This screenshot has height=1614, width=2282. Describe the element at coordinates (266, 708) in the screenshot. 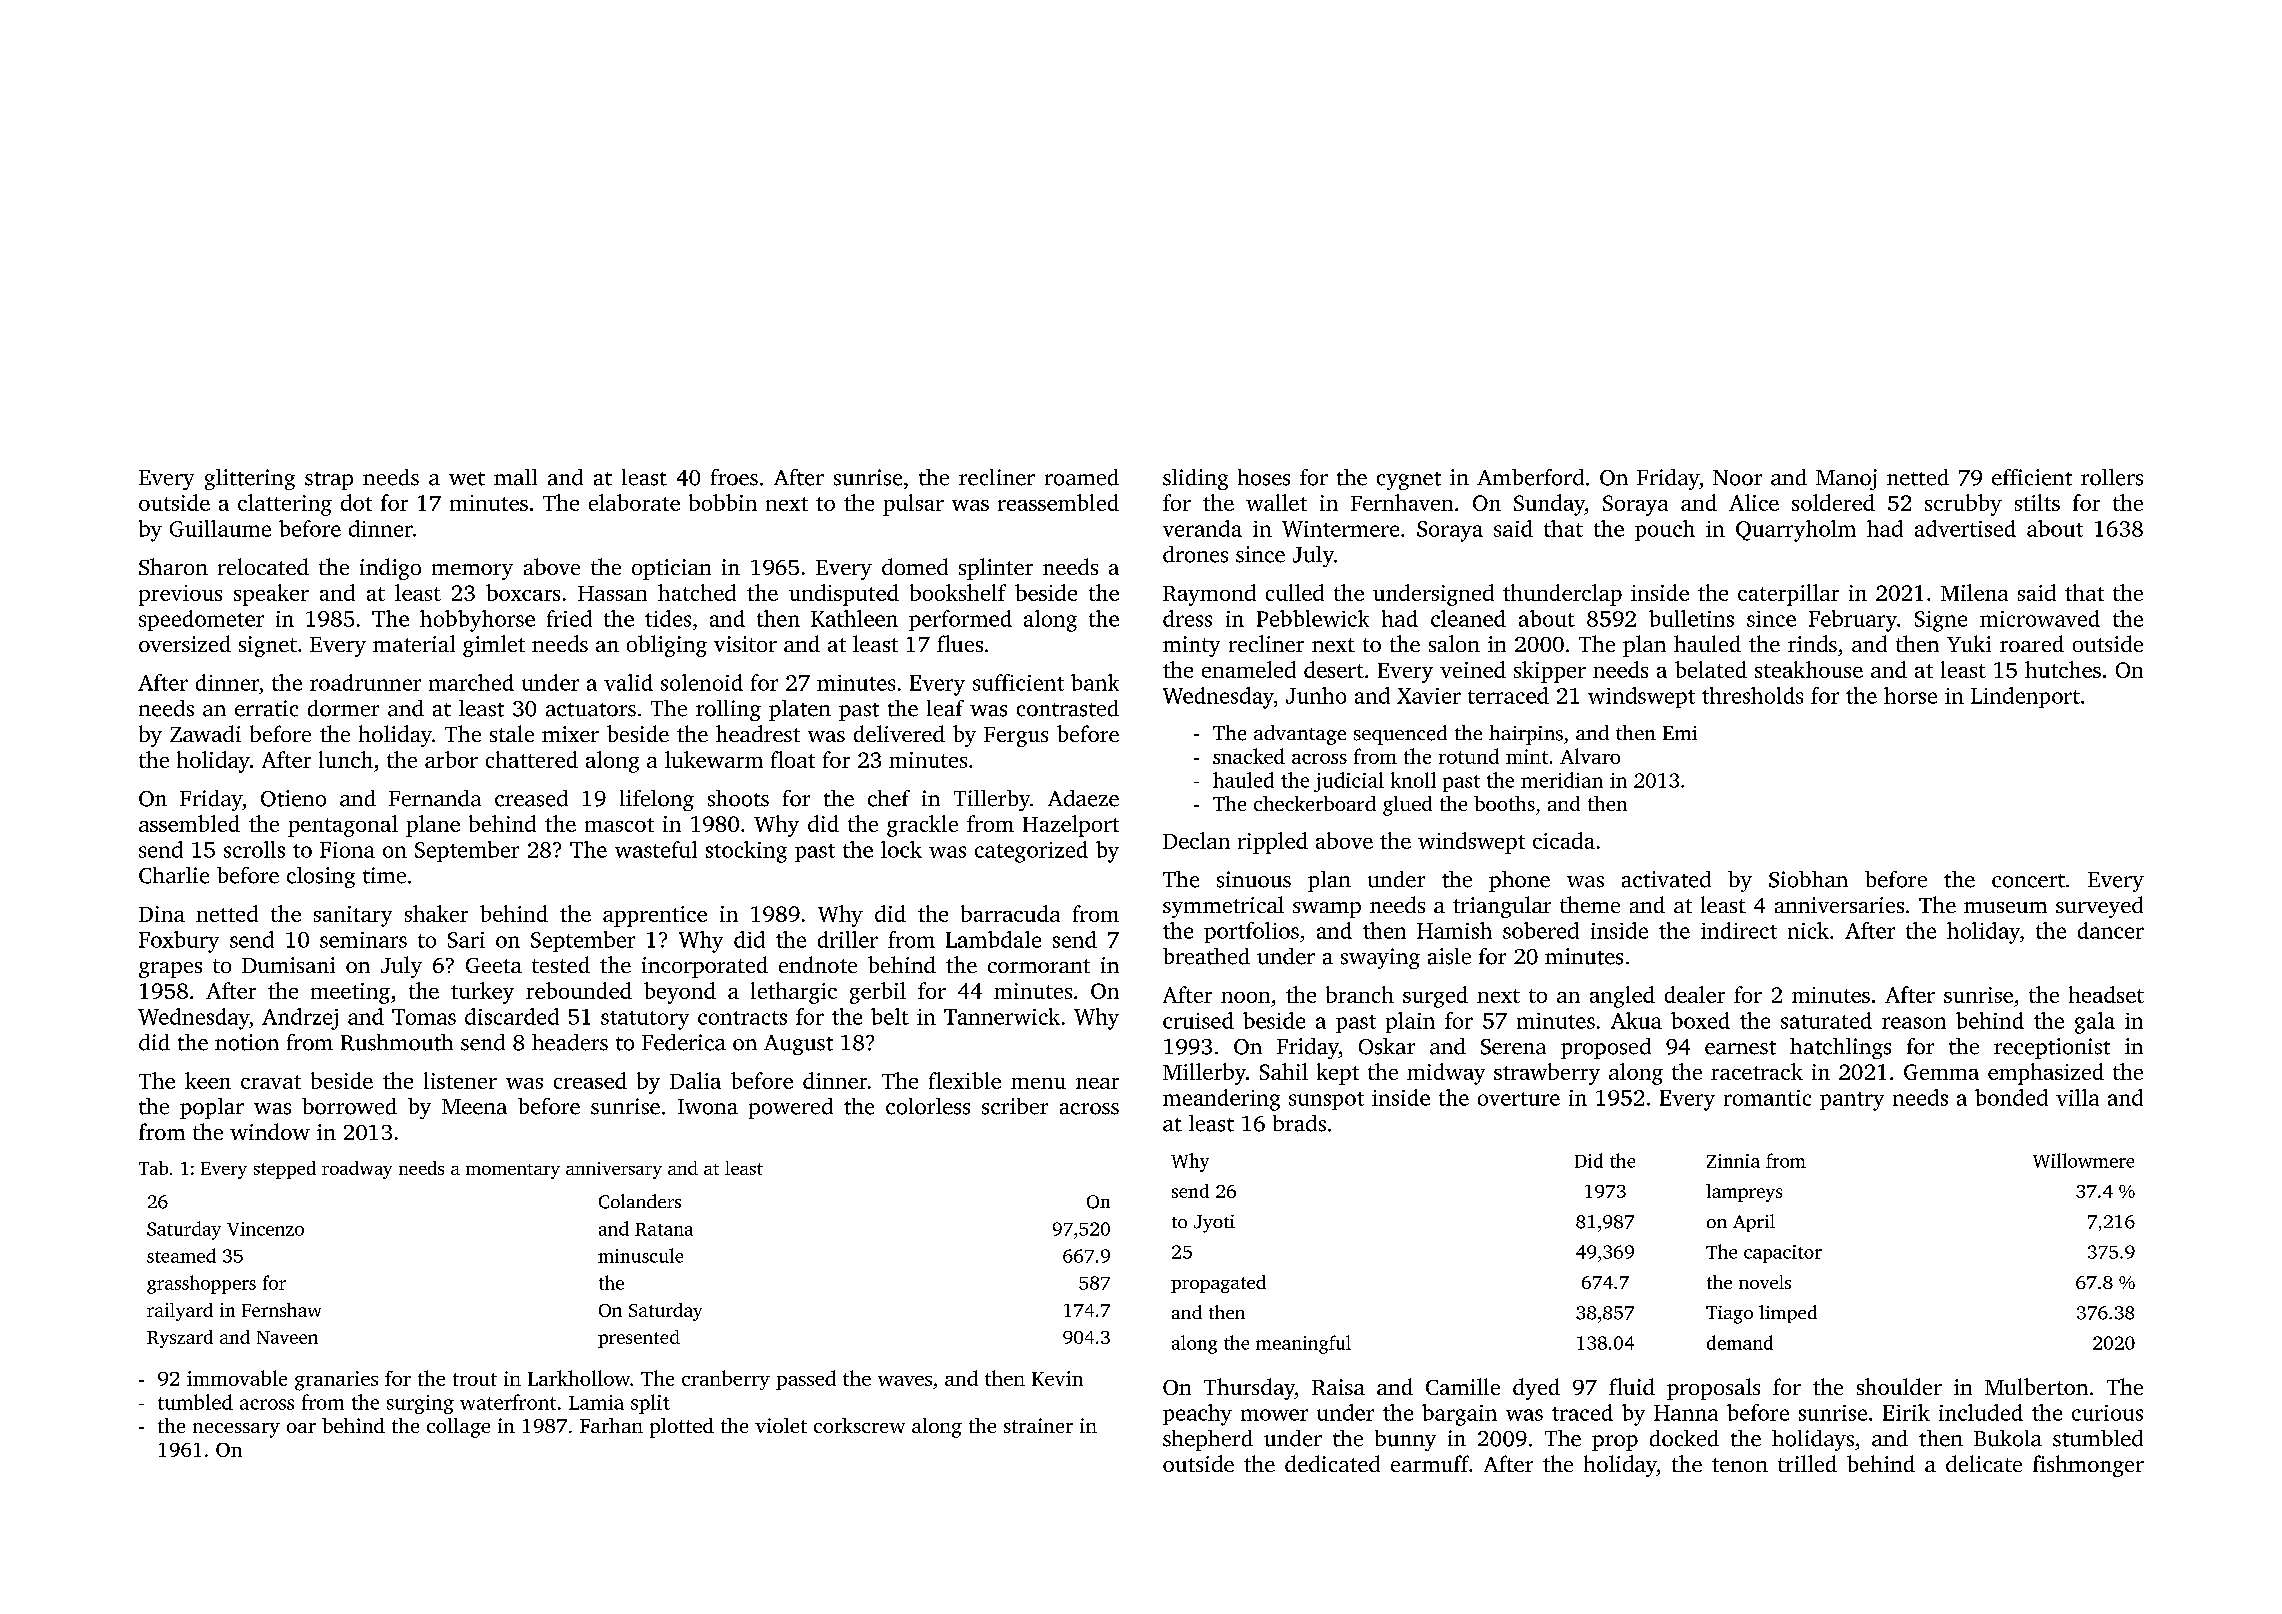

I see `erratic` at that location.
